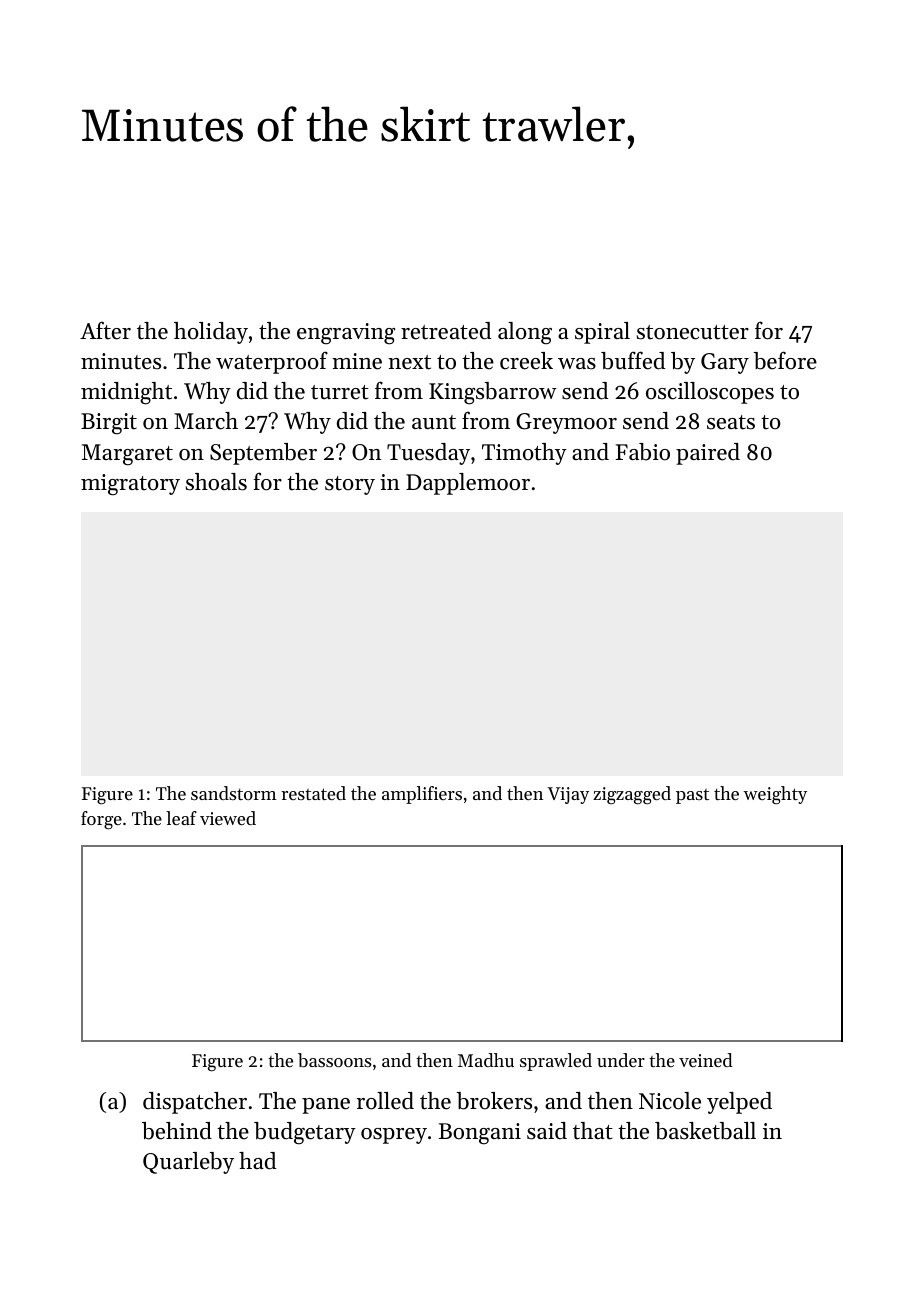 Image resolution: width=924 pixels, height=1311 pixels. What do you see at coordinates (775, 795) in the document?
I see `weighty` at bounding box center [775, 795].
